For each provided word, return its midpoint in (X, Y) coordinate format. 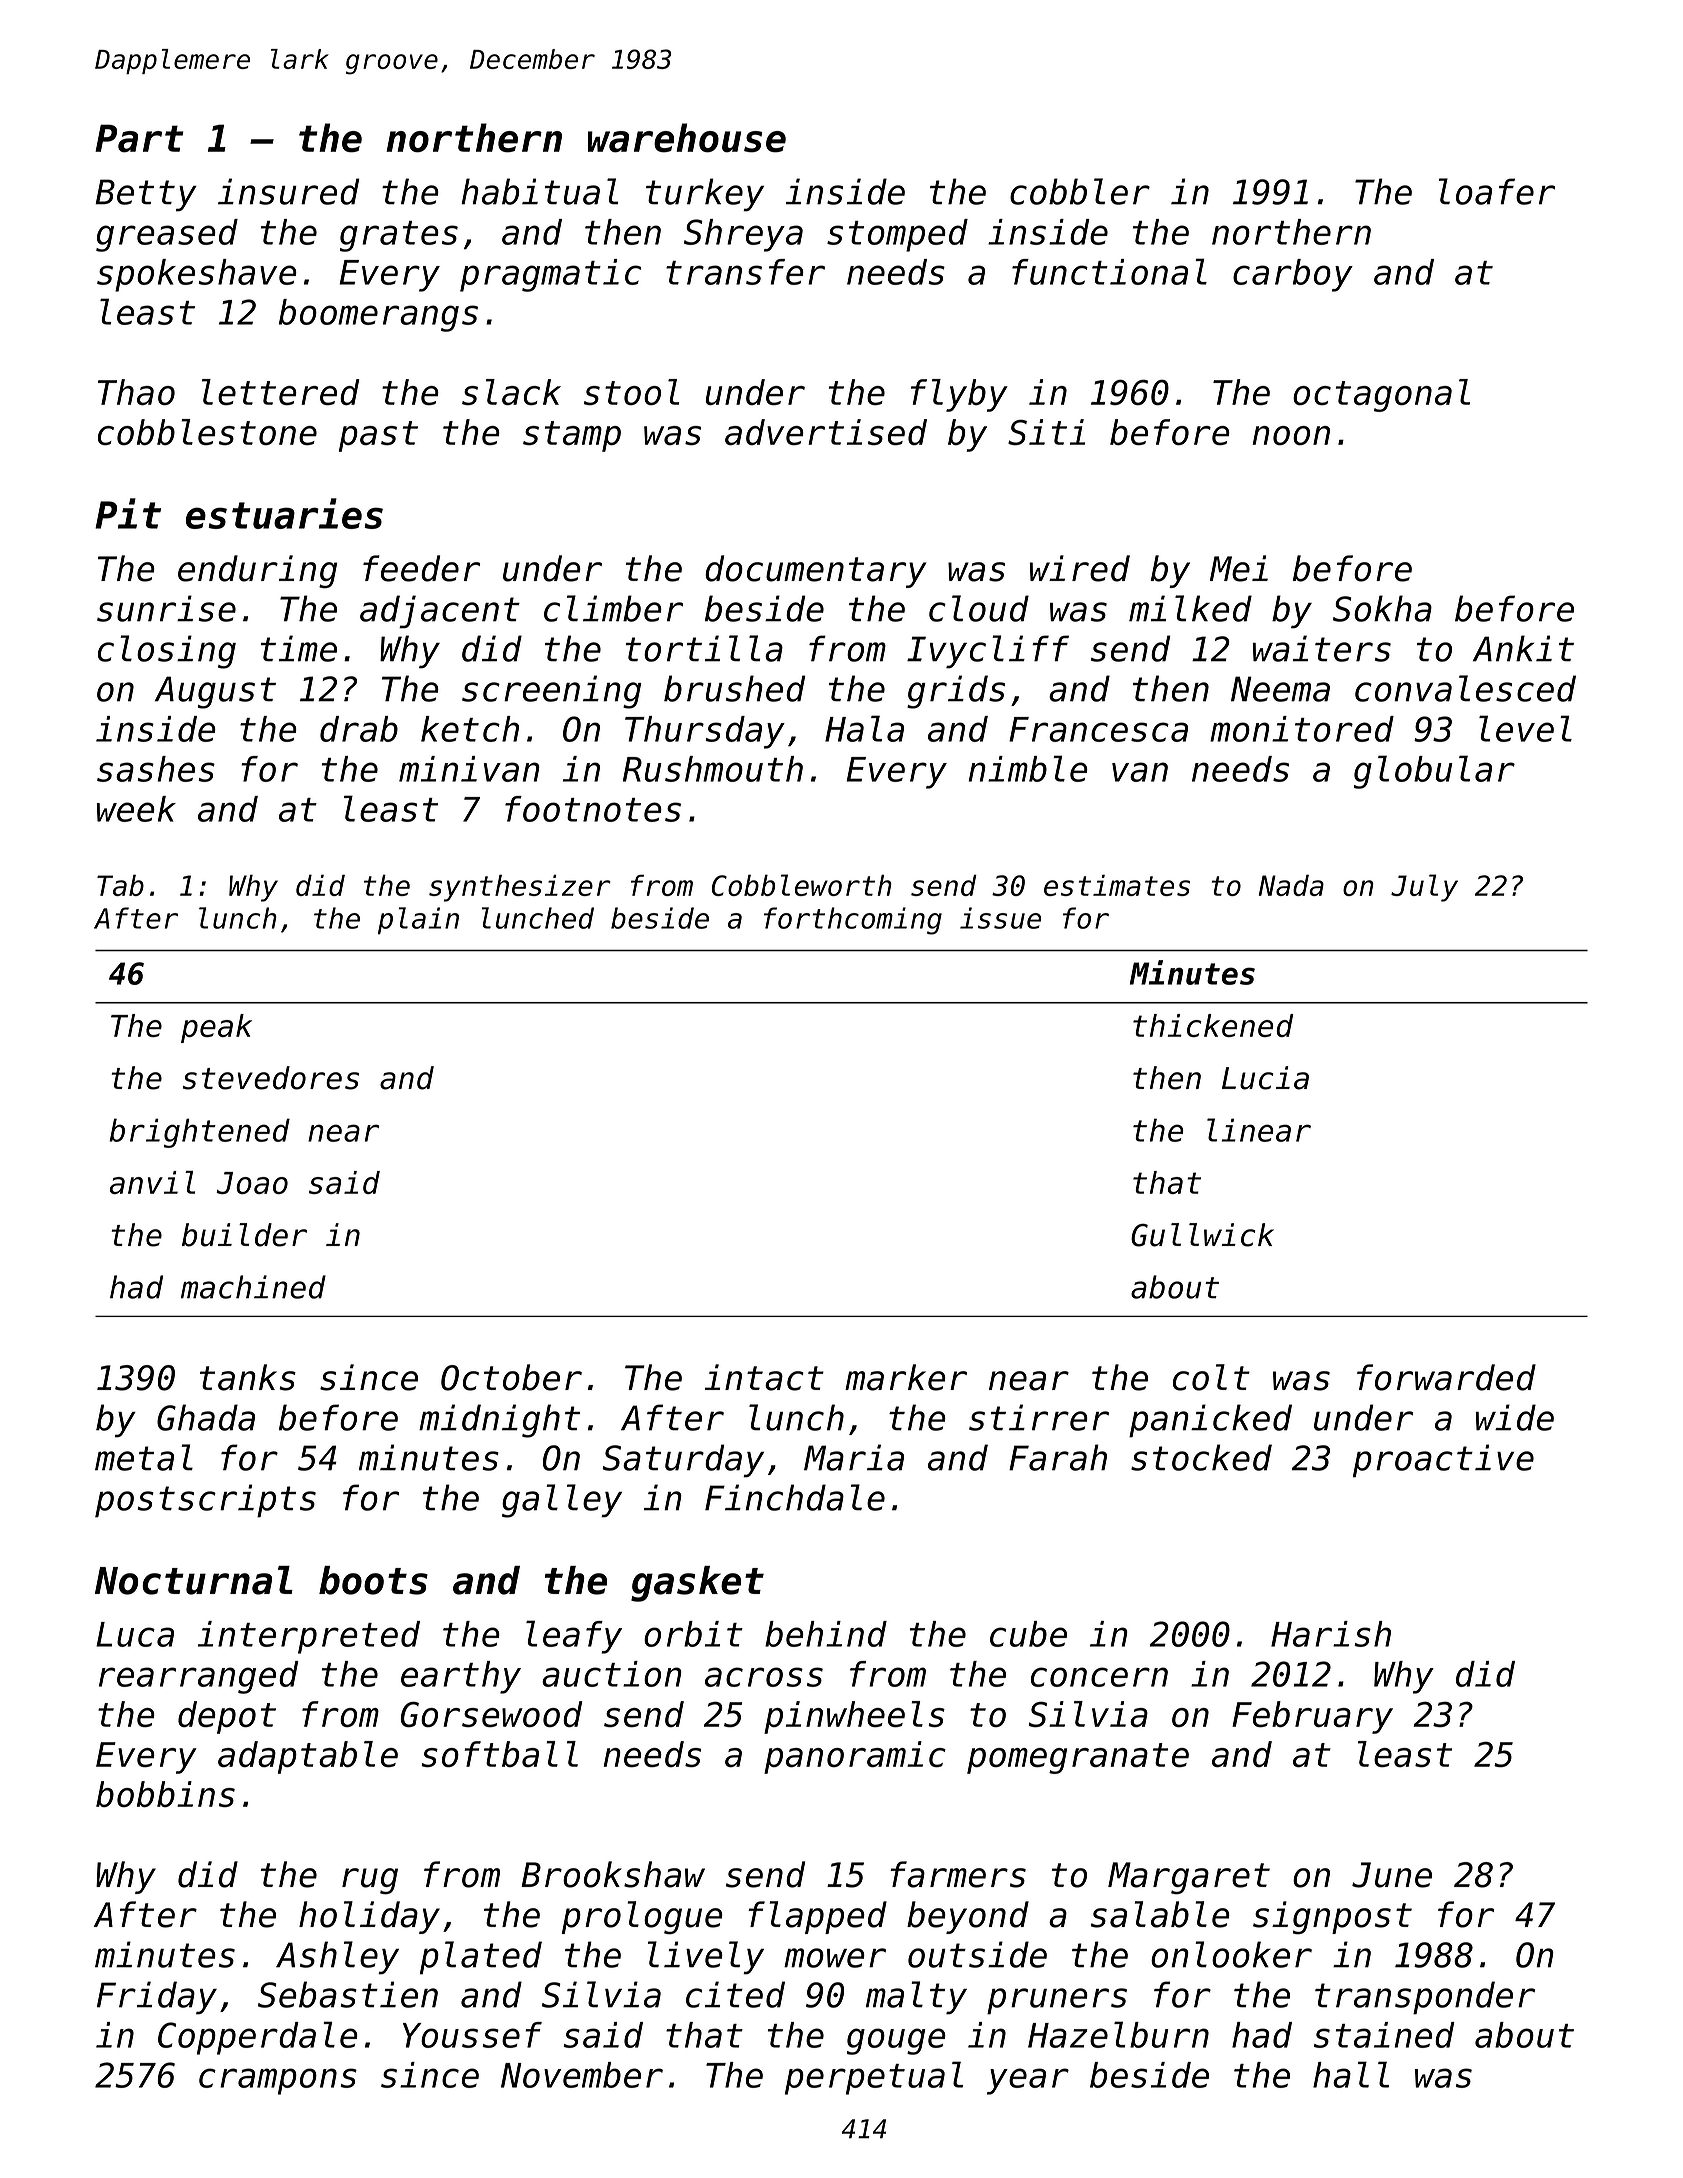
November (582, 2075)
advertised (826, 432)
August (215, 692)
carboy (1293, 275)
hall (1351, 2074)
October (511, 1377)
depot (227, 1717)
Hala (864, 728)
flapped (817, 1917)
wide (1515, 1417)
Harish (1331, 1634)
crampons (278, 2081)
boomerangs (378, 315)
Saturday (683, 1461)
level (1525, 728)
